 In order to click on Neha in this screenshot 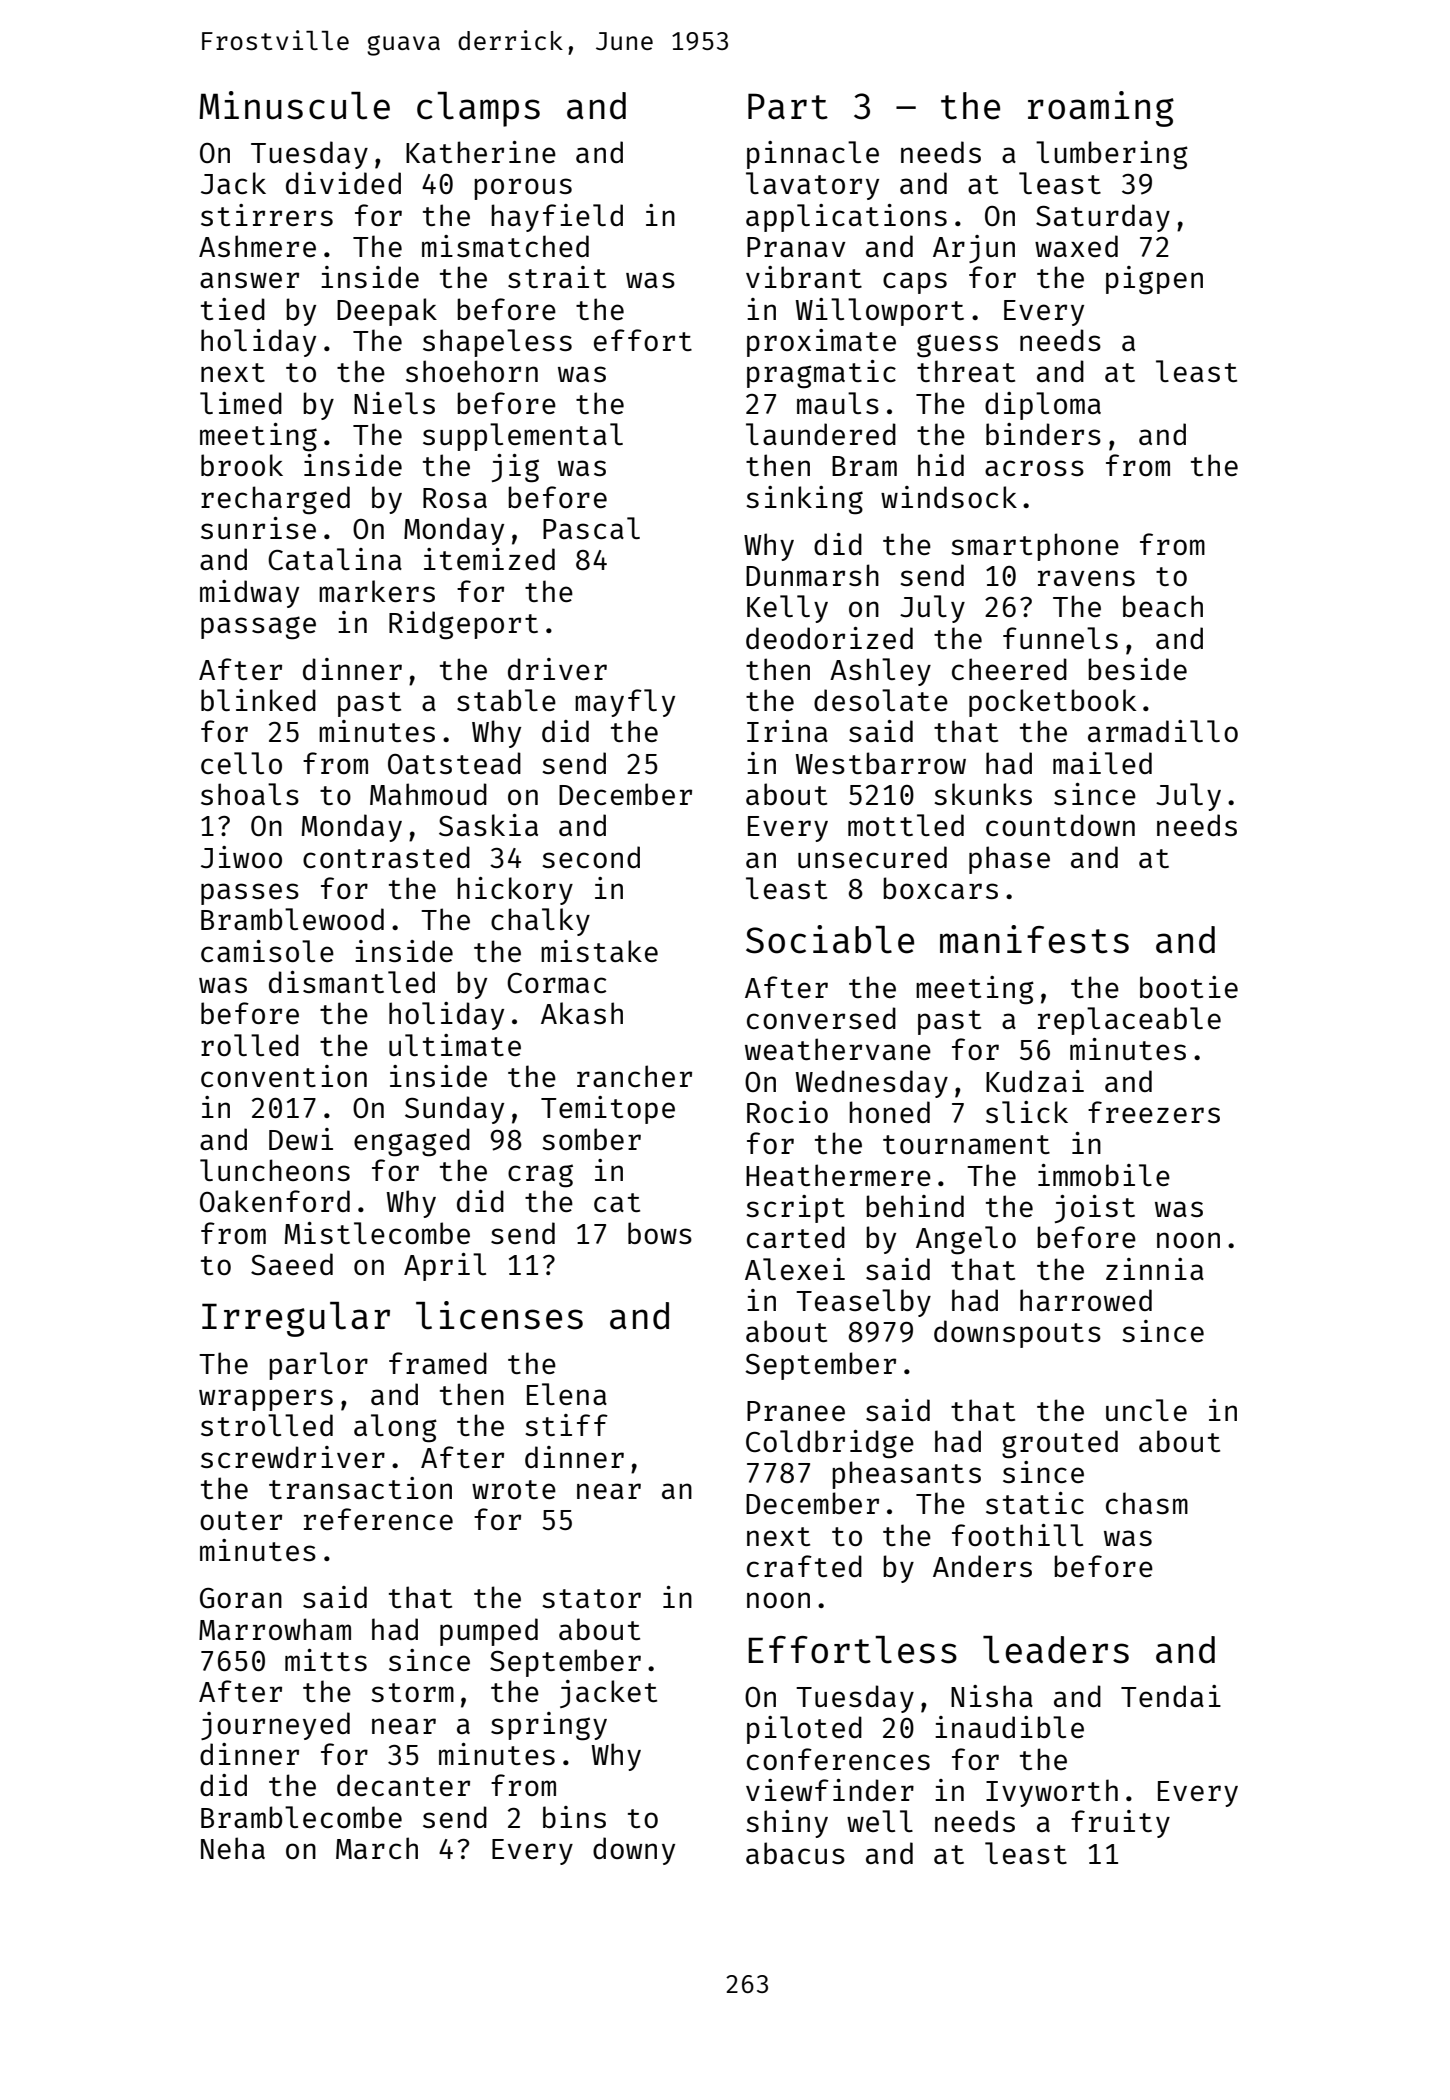, I will do `click(233, 1848)`.
